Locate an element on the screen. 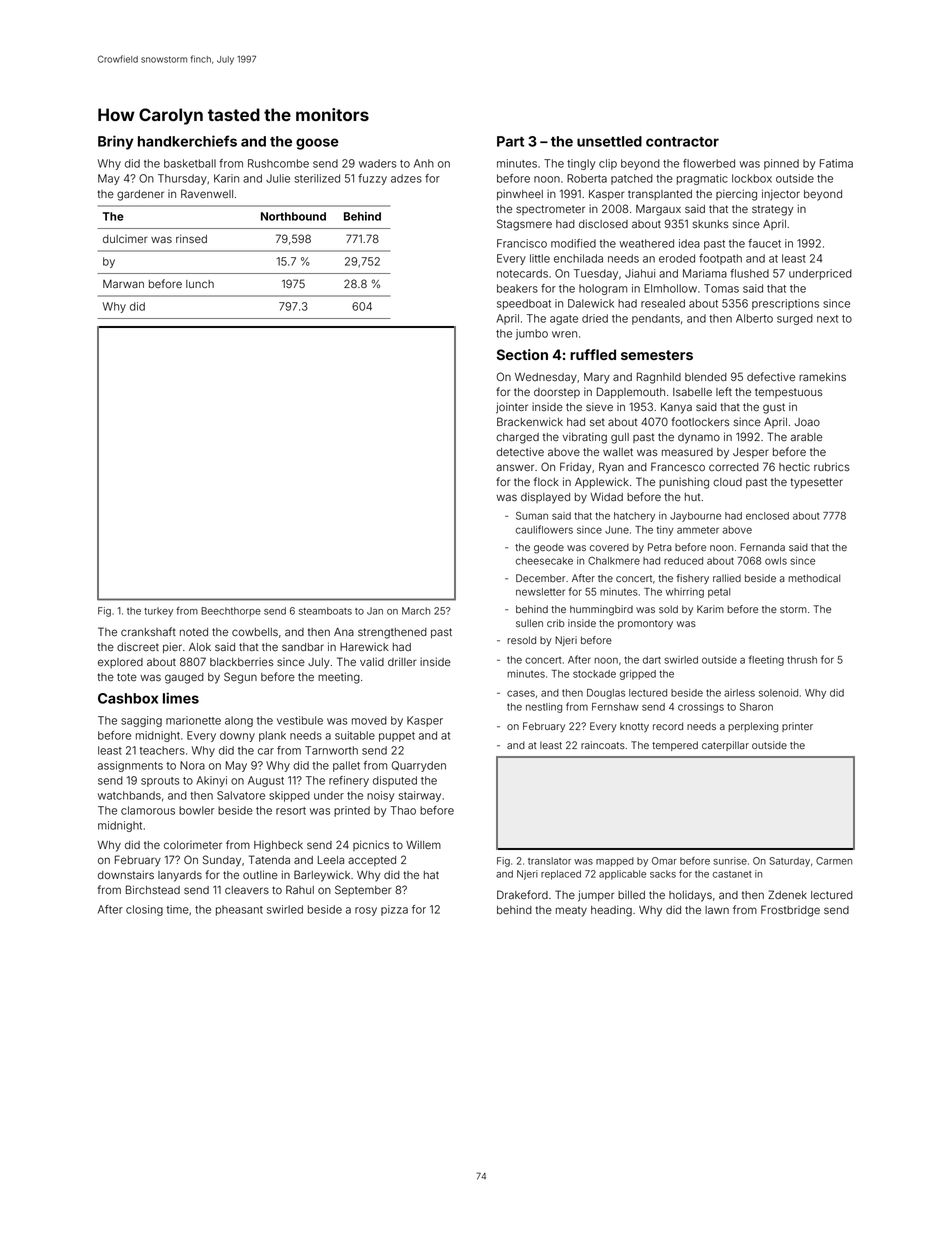 Image resolution: width=952 pixels, height=1233 pixels. knotty is located at coordinates (634, 727).
